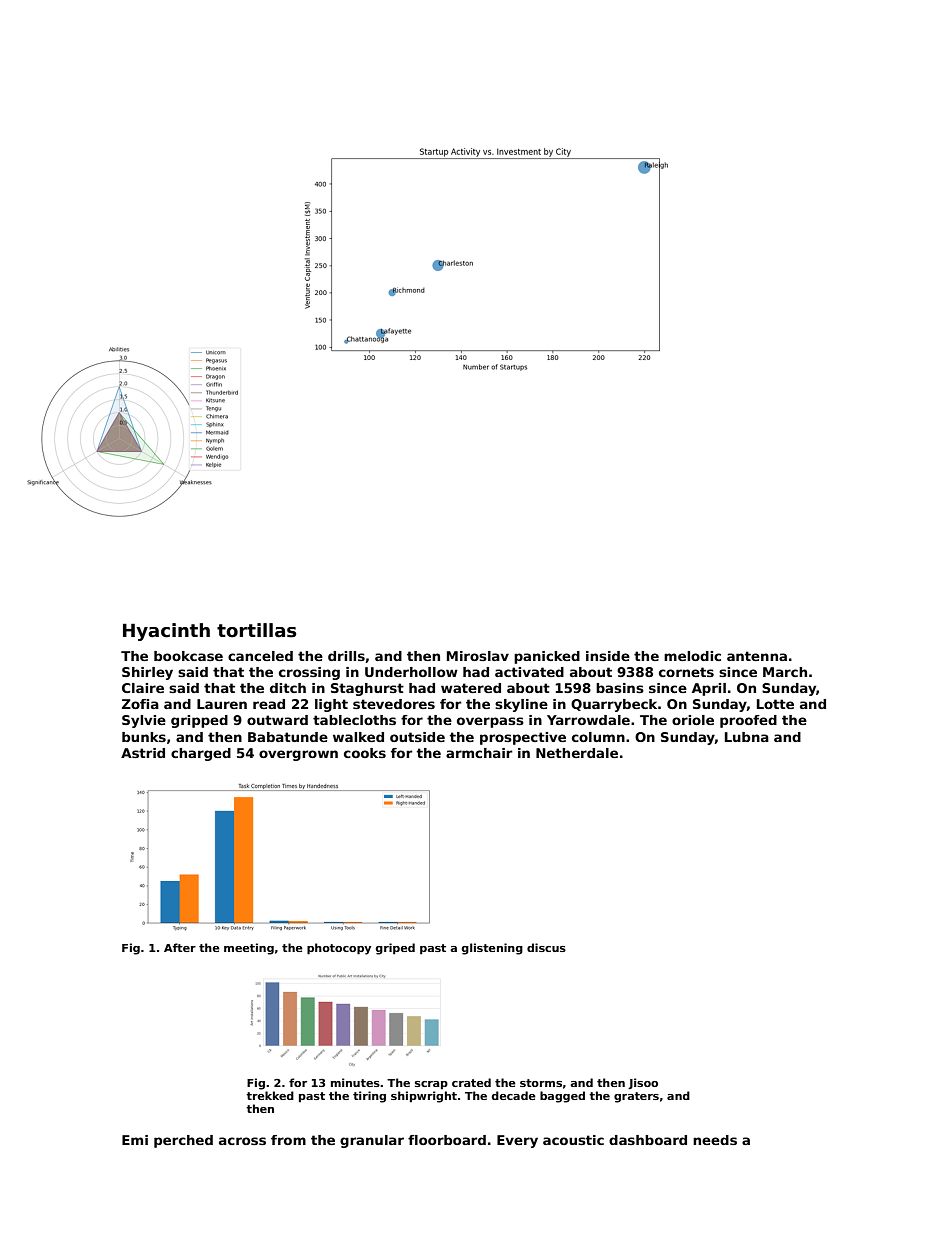 This page has width=952, height=1233. Describe the element at coordinates (249, 949) in the page. I see `meeting` at that location.
